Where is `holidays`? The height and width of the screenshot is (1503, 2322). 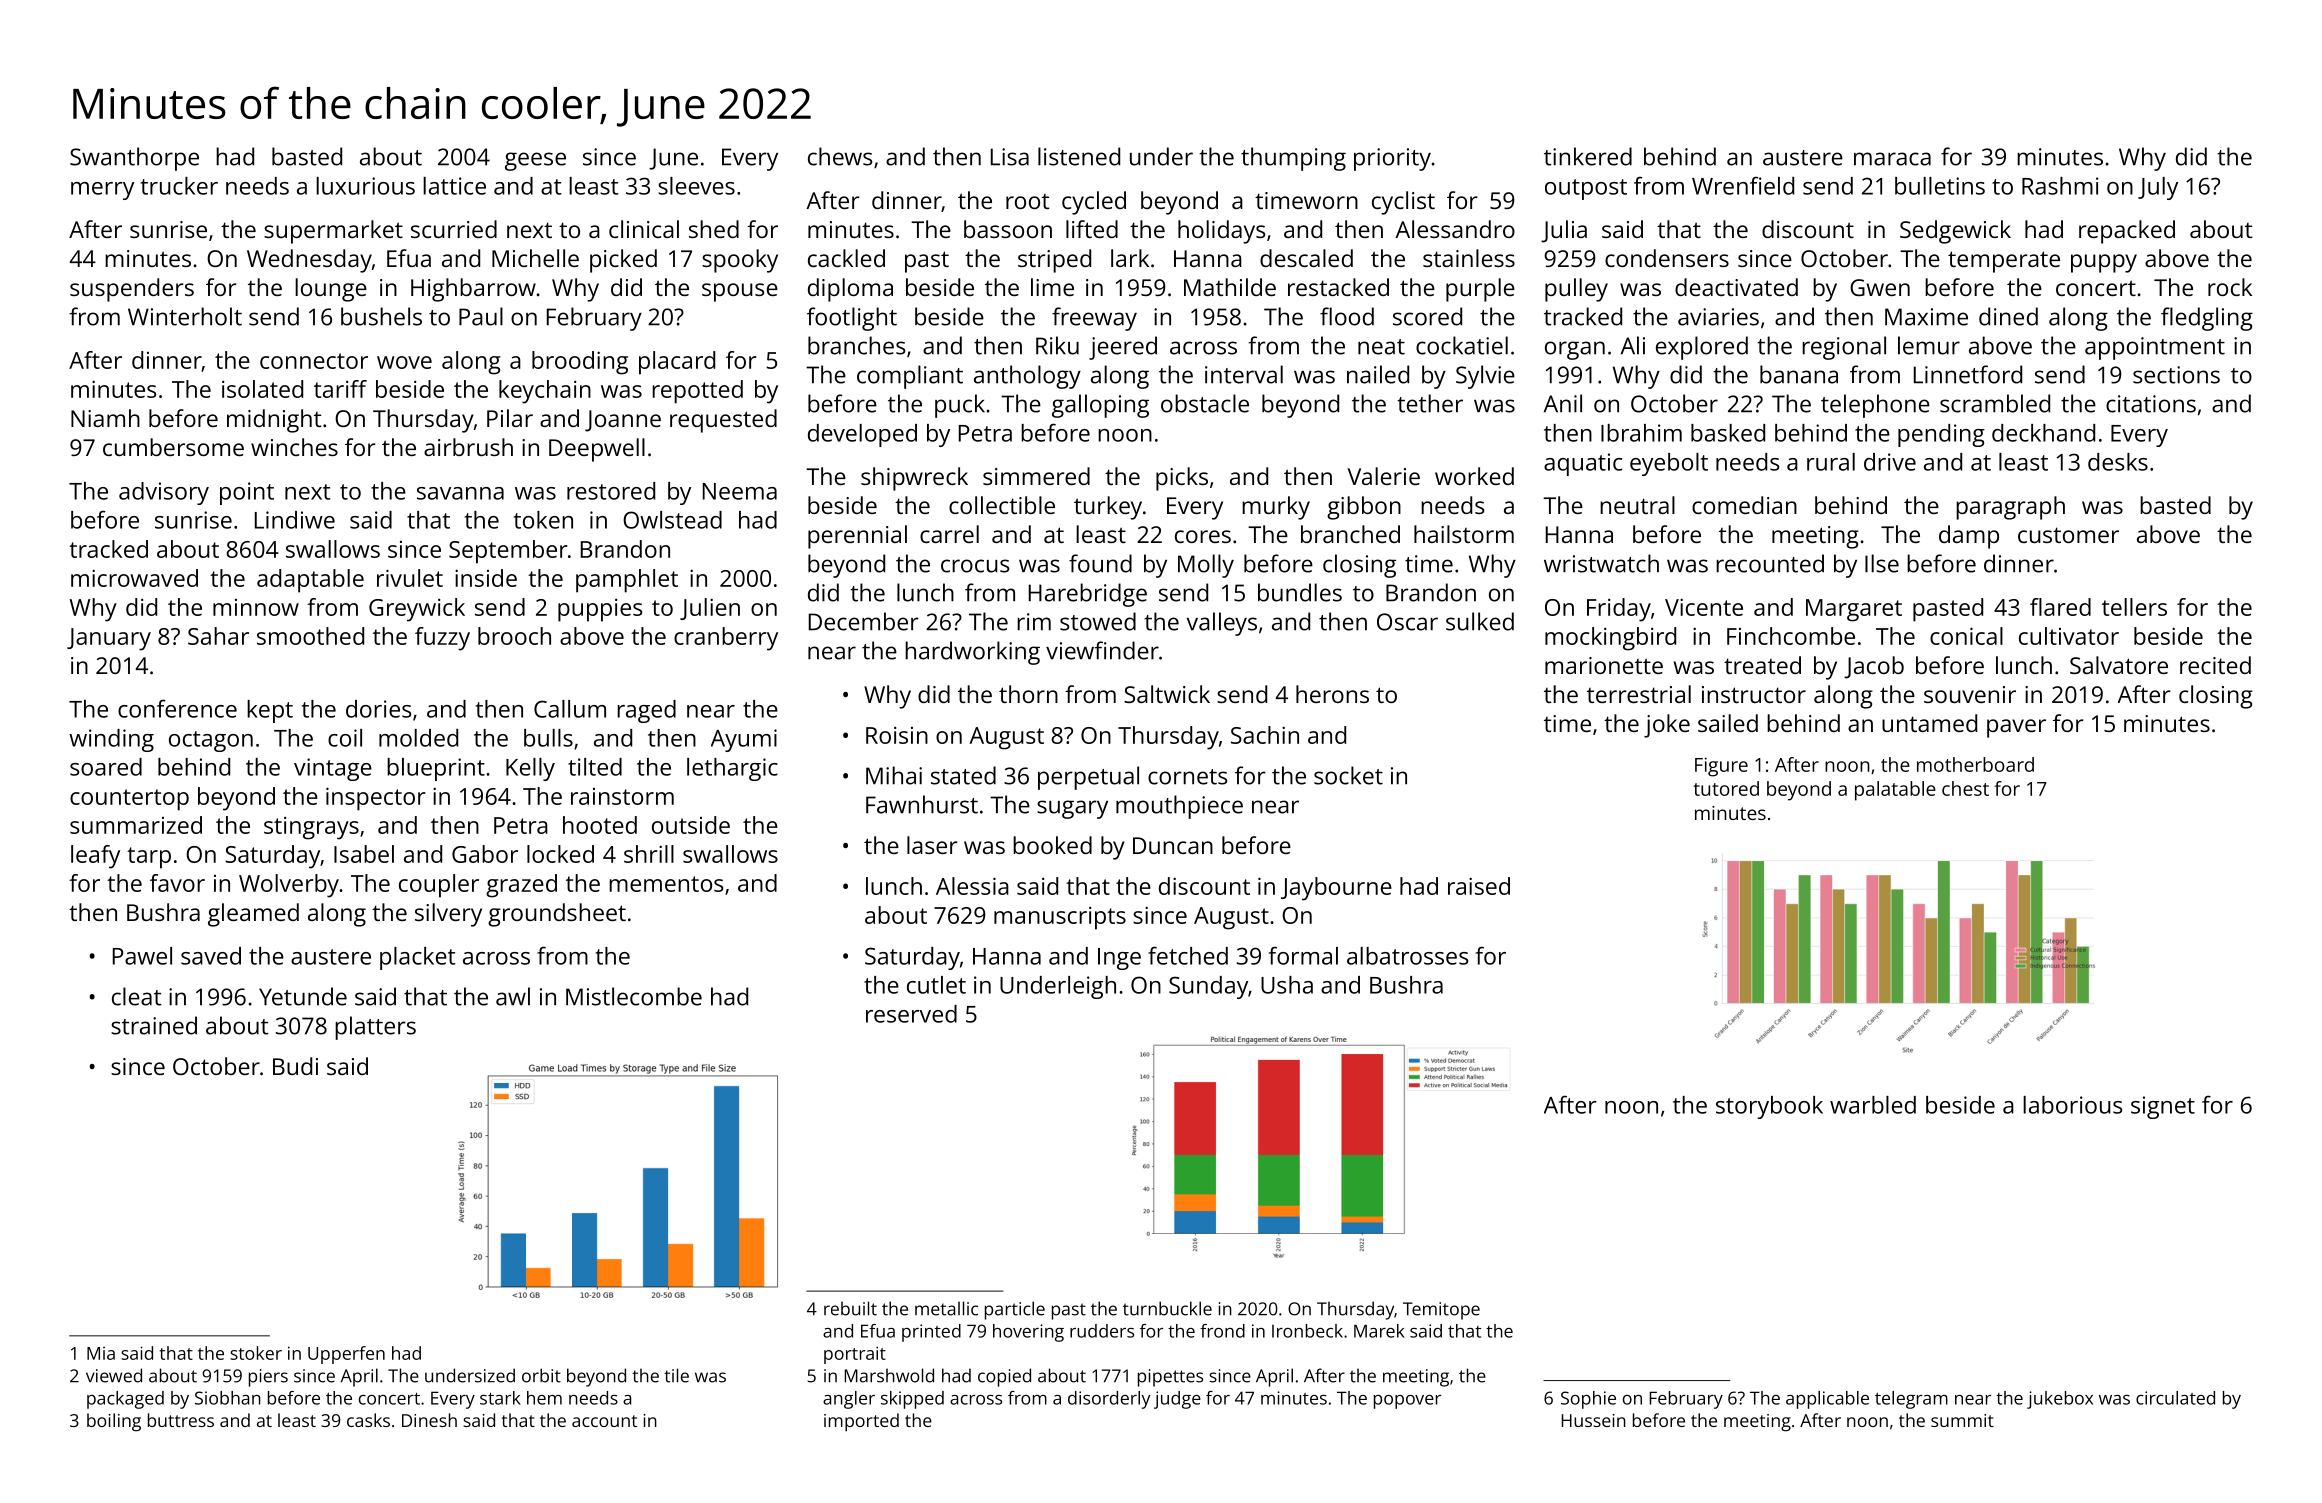 holidays is located at coordinates (1221, 232).
